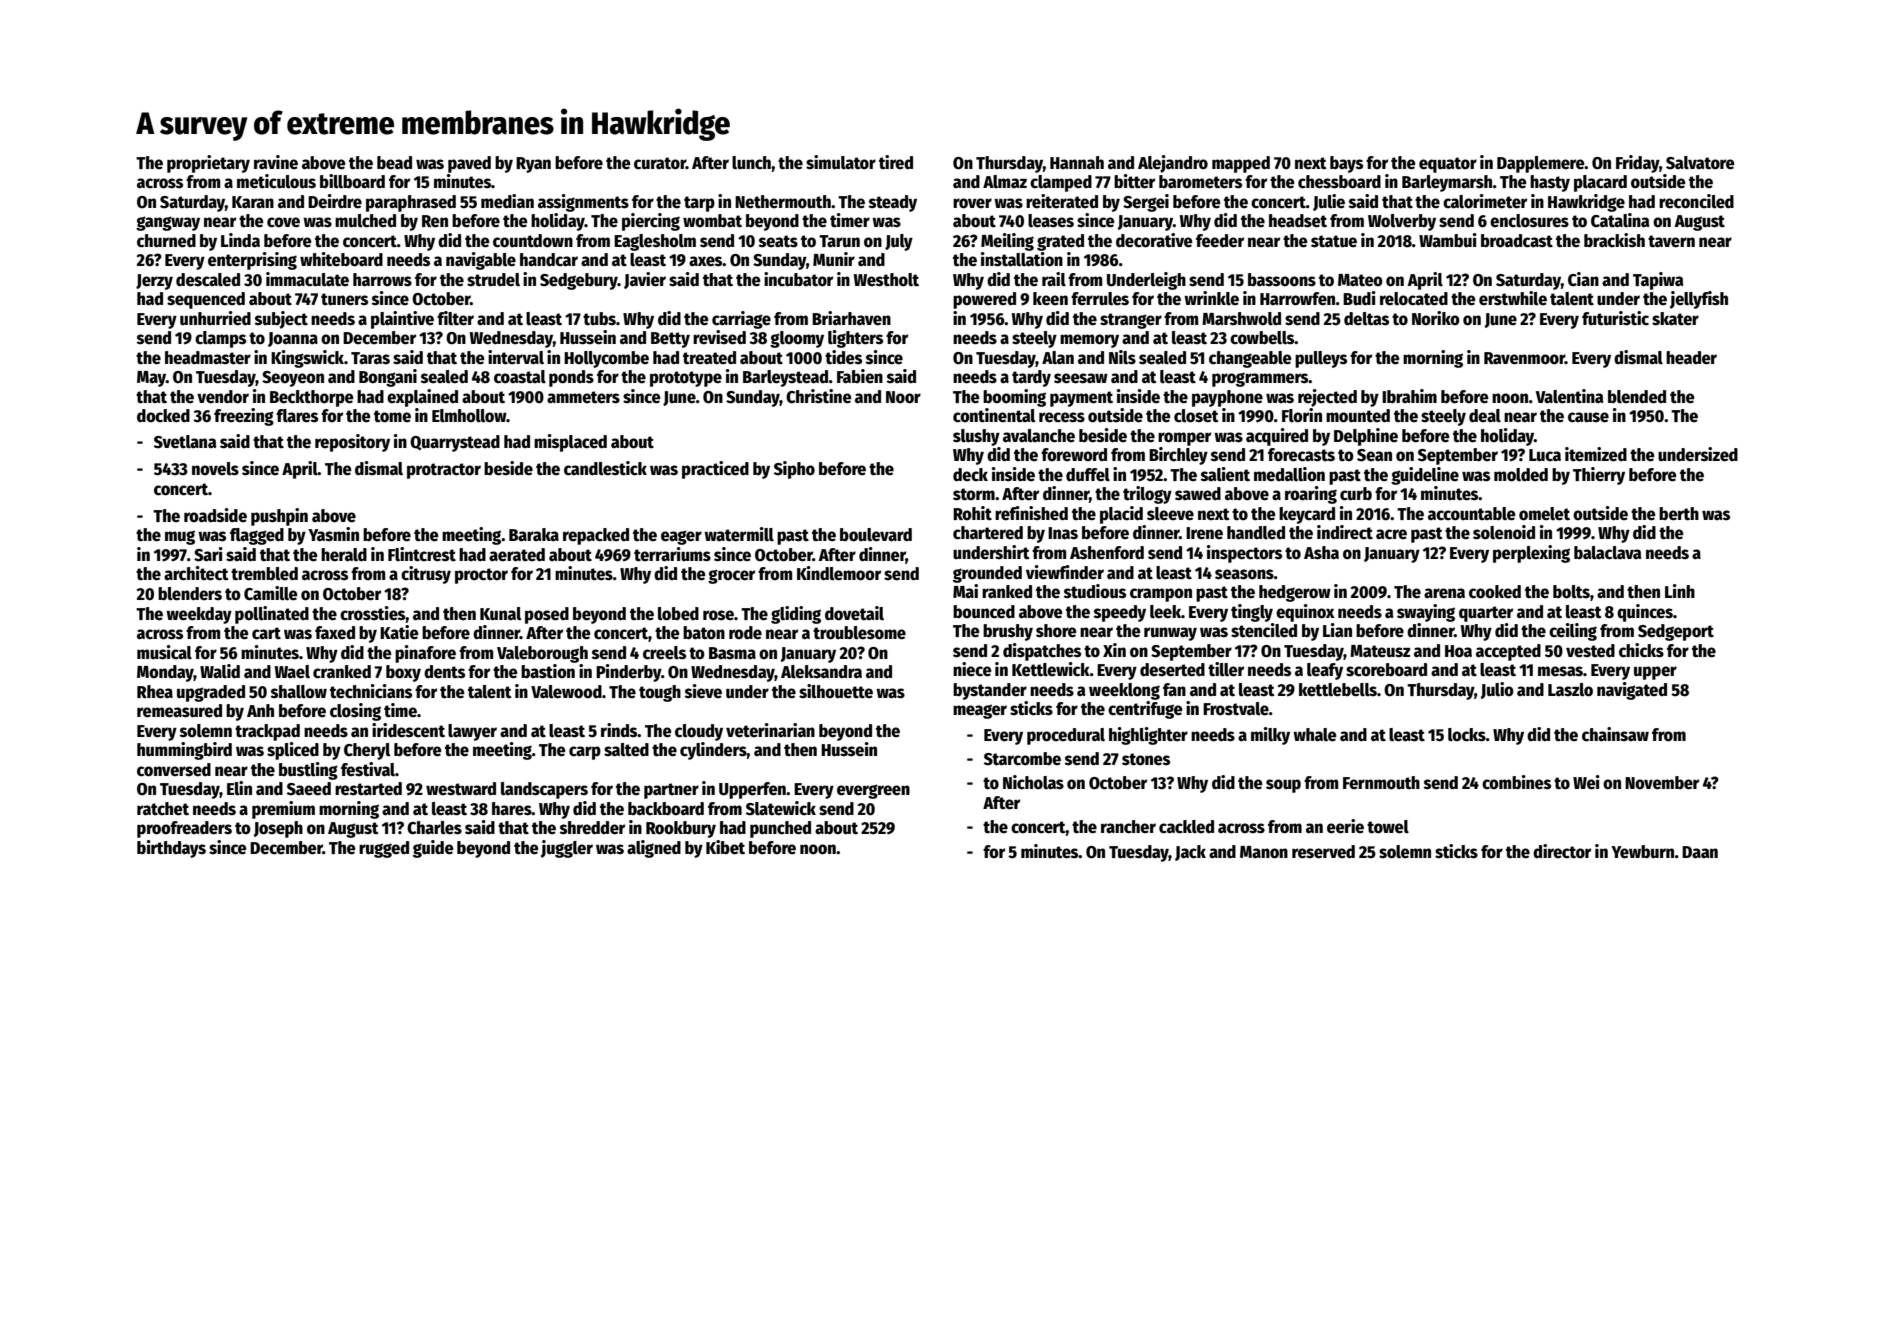 This document has height=1327, width=1877. Describe the element at coordinates (739, 534) in the document. I see `watermill` at that location.
